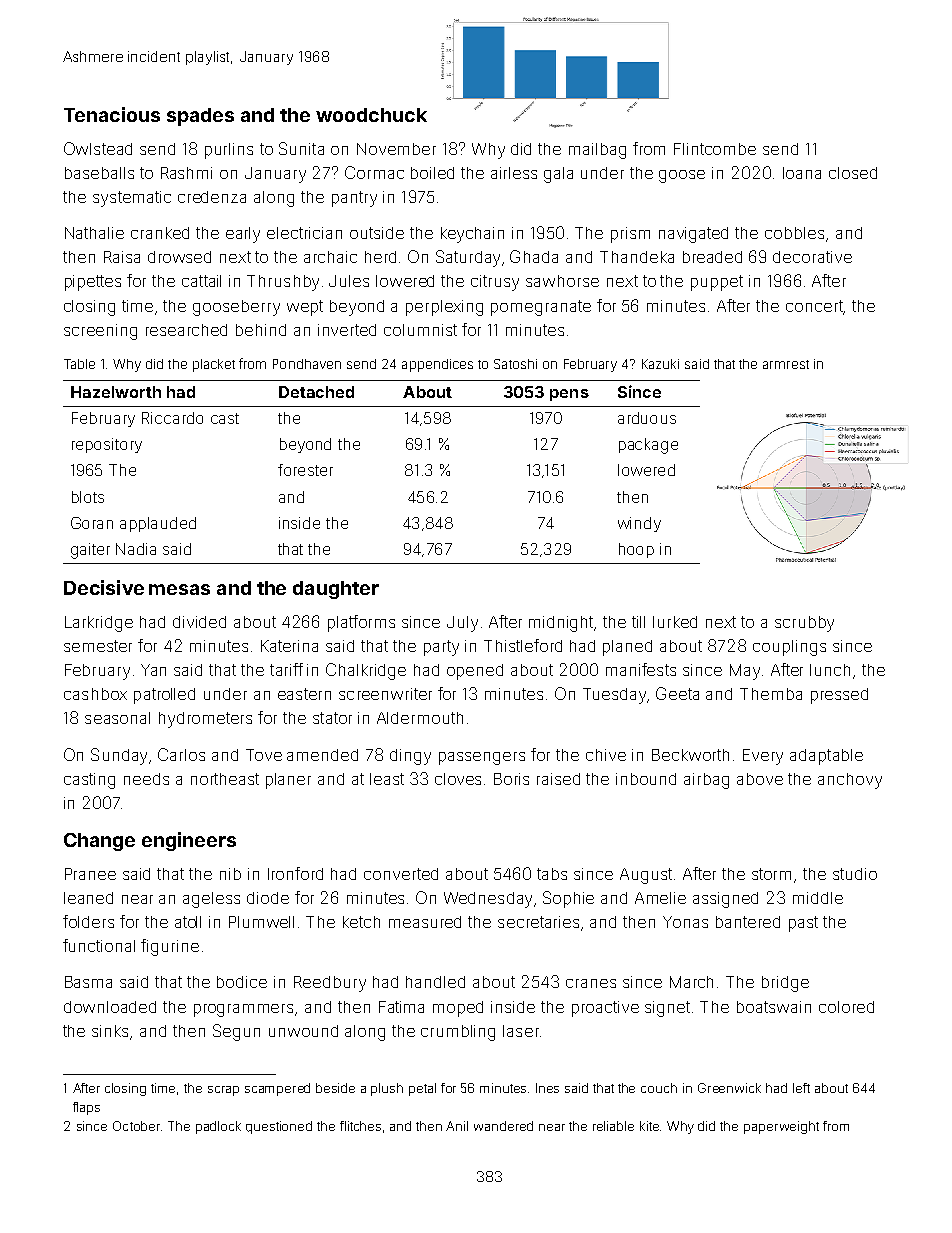  Describe the element at coordinates (117, 718) in the screenshot. I see `seasonal` at that location.
